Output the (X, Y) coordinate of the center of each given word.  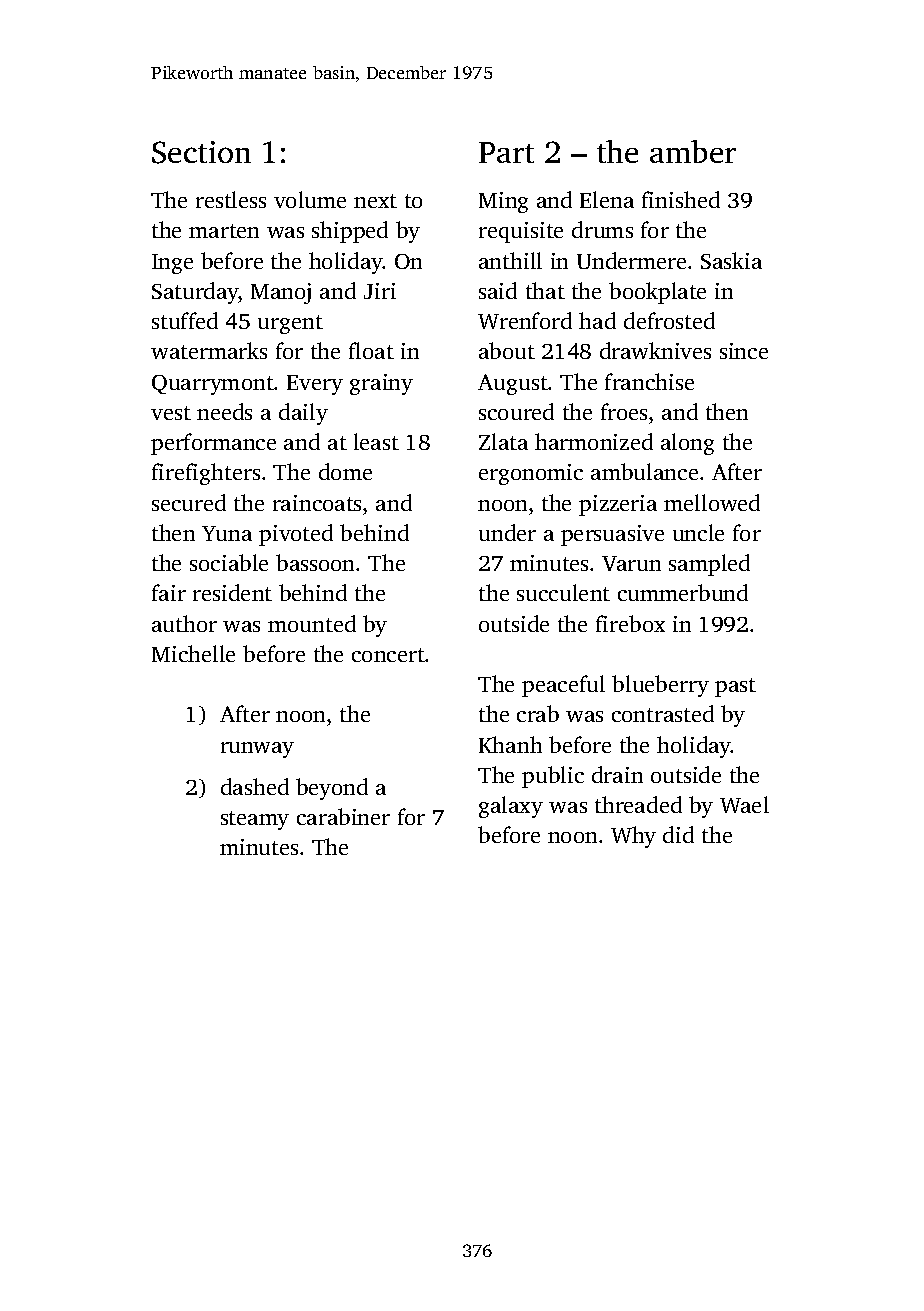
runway (257, 750)
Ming (503, 202)
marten (224, 231)
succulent (563, 592)
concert (389, 655)
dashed (255, 786)
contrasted (663, 713)
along (687, 444)
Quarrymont (213, 385)
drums (602, 229)
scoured (516, 411)
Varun (631, 563)
